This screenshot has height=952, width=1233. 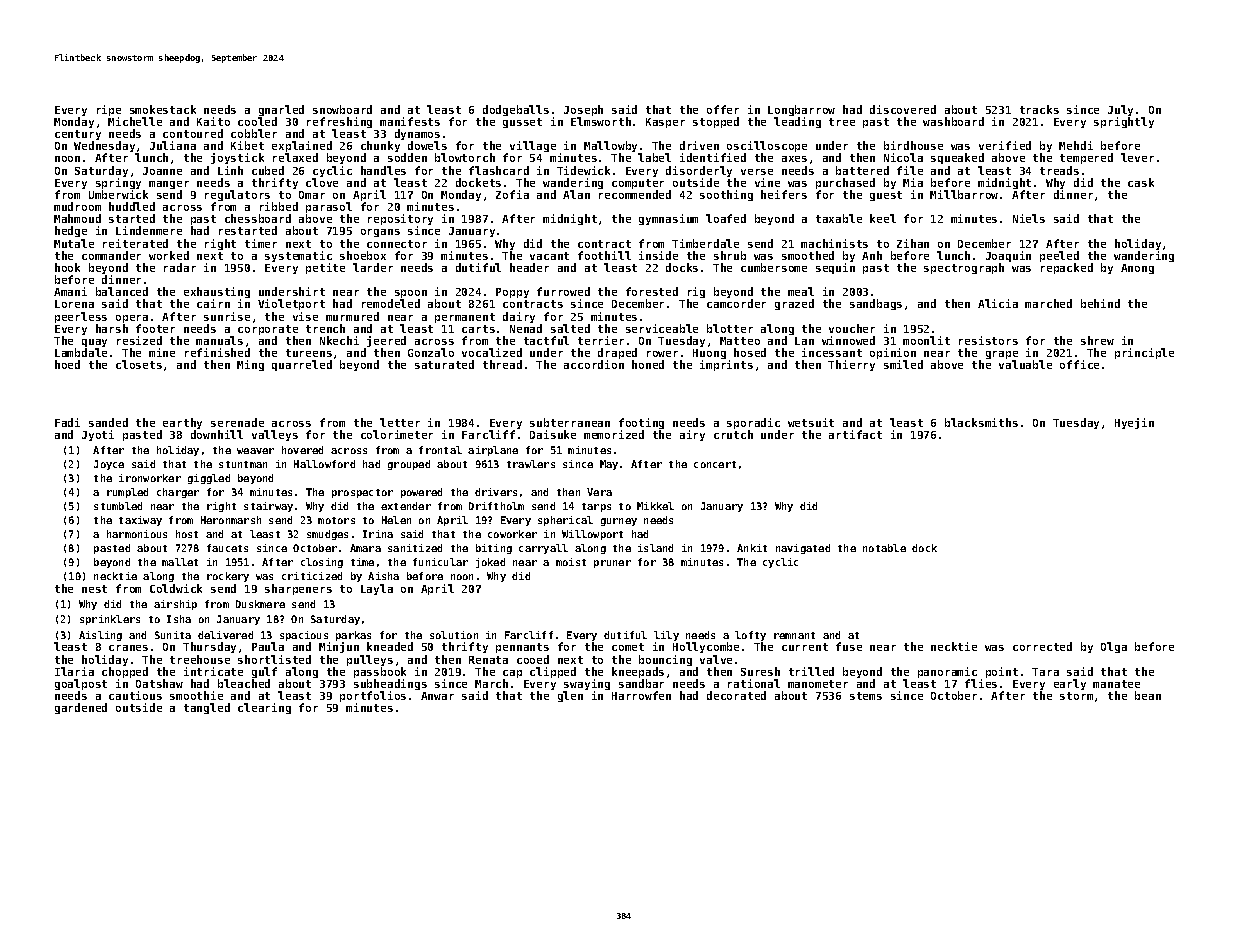 What do you see at coordinates (516, 110) in the screenshot?
I see `dodgeballs` at bounding box center [516, 110].
